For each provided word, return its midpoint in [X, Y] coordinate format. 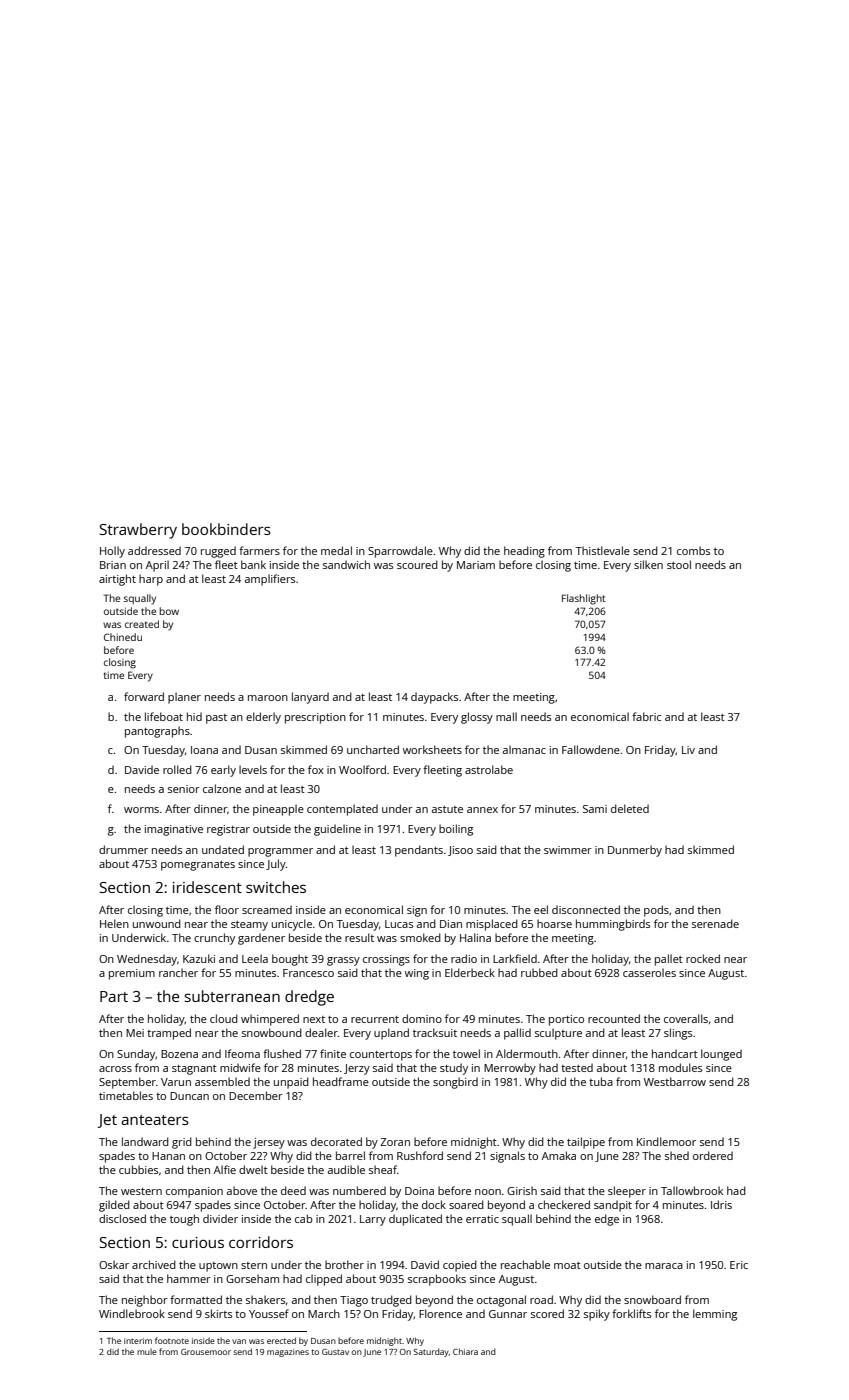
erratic [482, 1219]
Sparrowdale [400, 552]
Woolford [362, 769]
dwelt [253, 1169]
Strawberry [138, 531]
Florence [440, 1313]
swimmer [568, 850]
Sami [595, 809]
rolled [177, 769]
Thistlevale [603, 550]
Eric [739, 1265]
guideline [337, 830]
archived [154, 1264]
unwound [157, 923]
